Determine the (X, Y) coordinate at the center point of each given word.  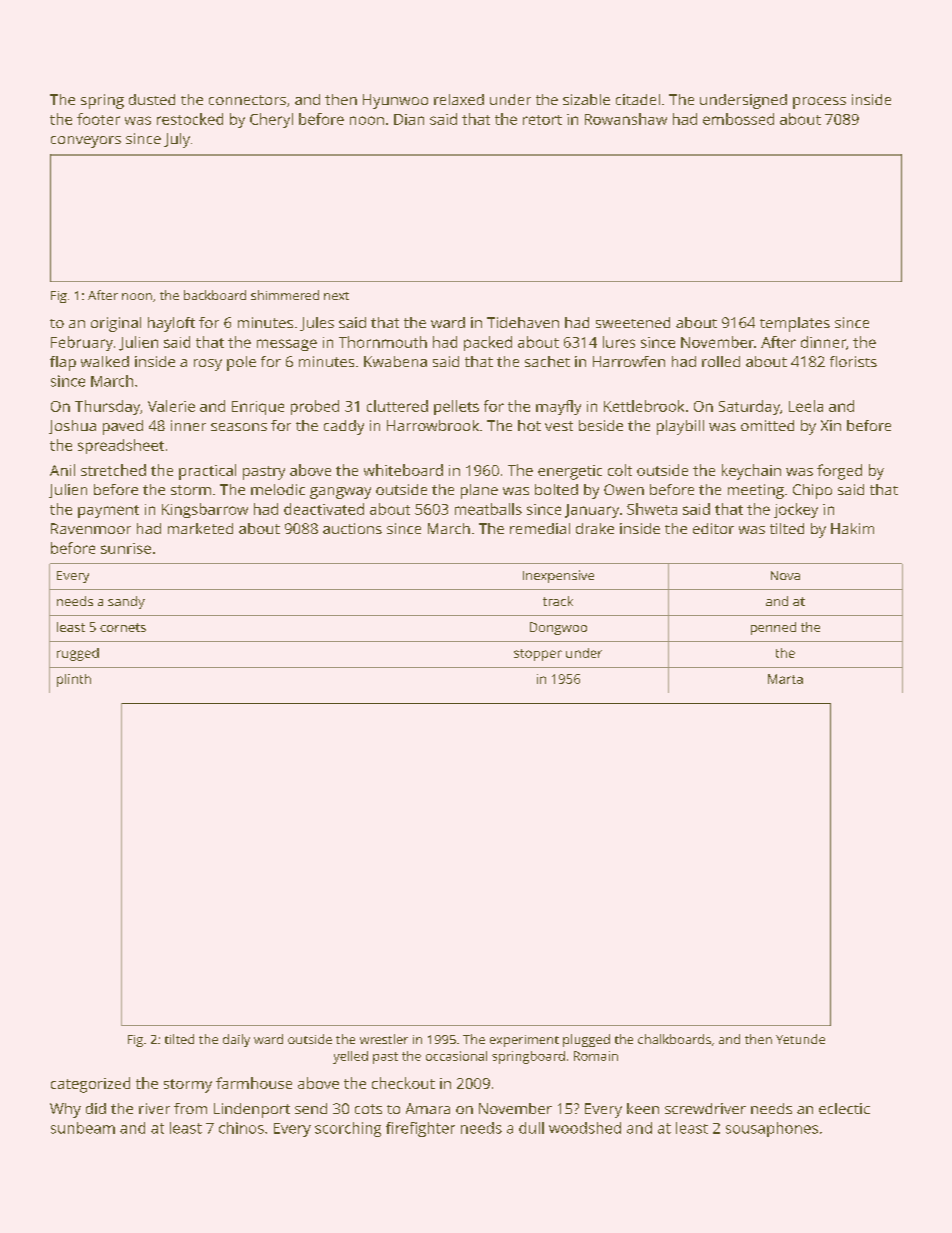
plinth (74, 680)
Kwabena (395, 361)
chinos (241, 1128)
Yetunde (800, 1039)
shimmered (285, 295)
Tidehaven (523, 322)
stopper (538, 655)
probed (315, 407)
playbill (680, 427)
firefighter (420, 1129)
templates (795, 324)
